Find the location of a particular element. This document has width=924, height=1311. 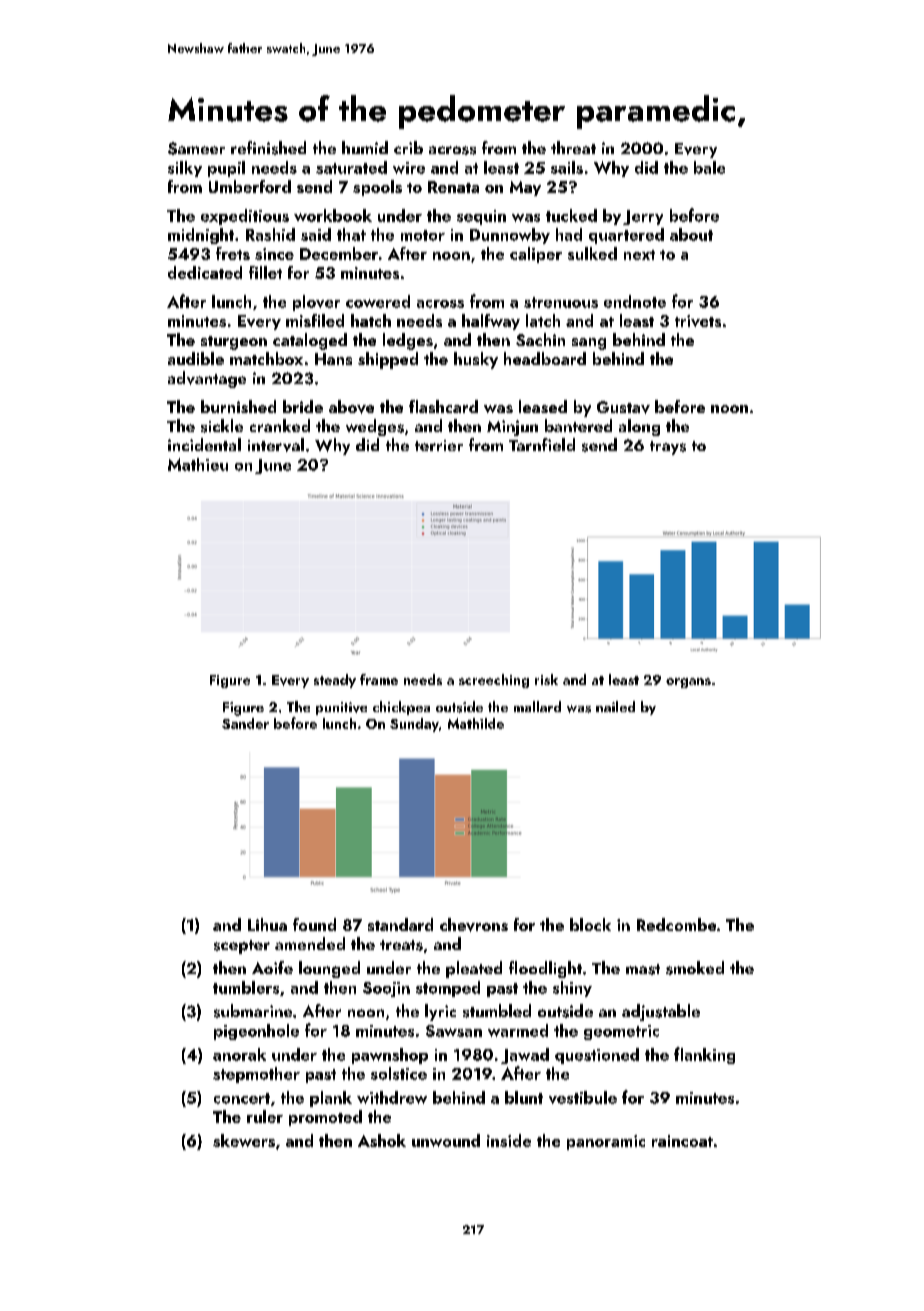

tumblers is located at coordinates (246, 987).
